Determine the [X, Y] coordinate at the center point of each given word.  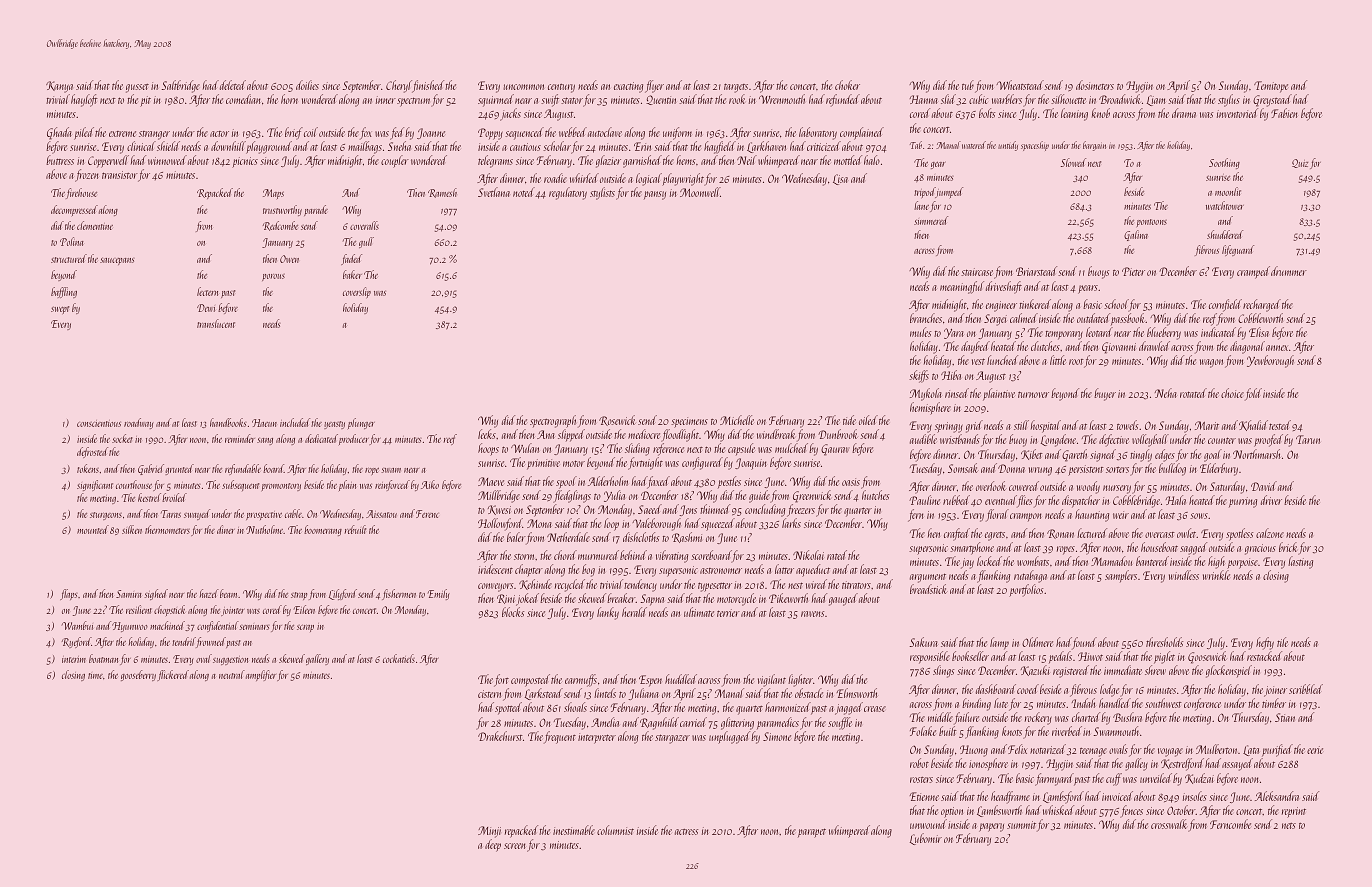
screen [514, 846]
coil [311, 132]
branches [926, 318]
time [95, 676]
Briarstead [1036, 271]
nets [1289, 826]
